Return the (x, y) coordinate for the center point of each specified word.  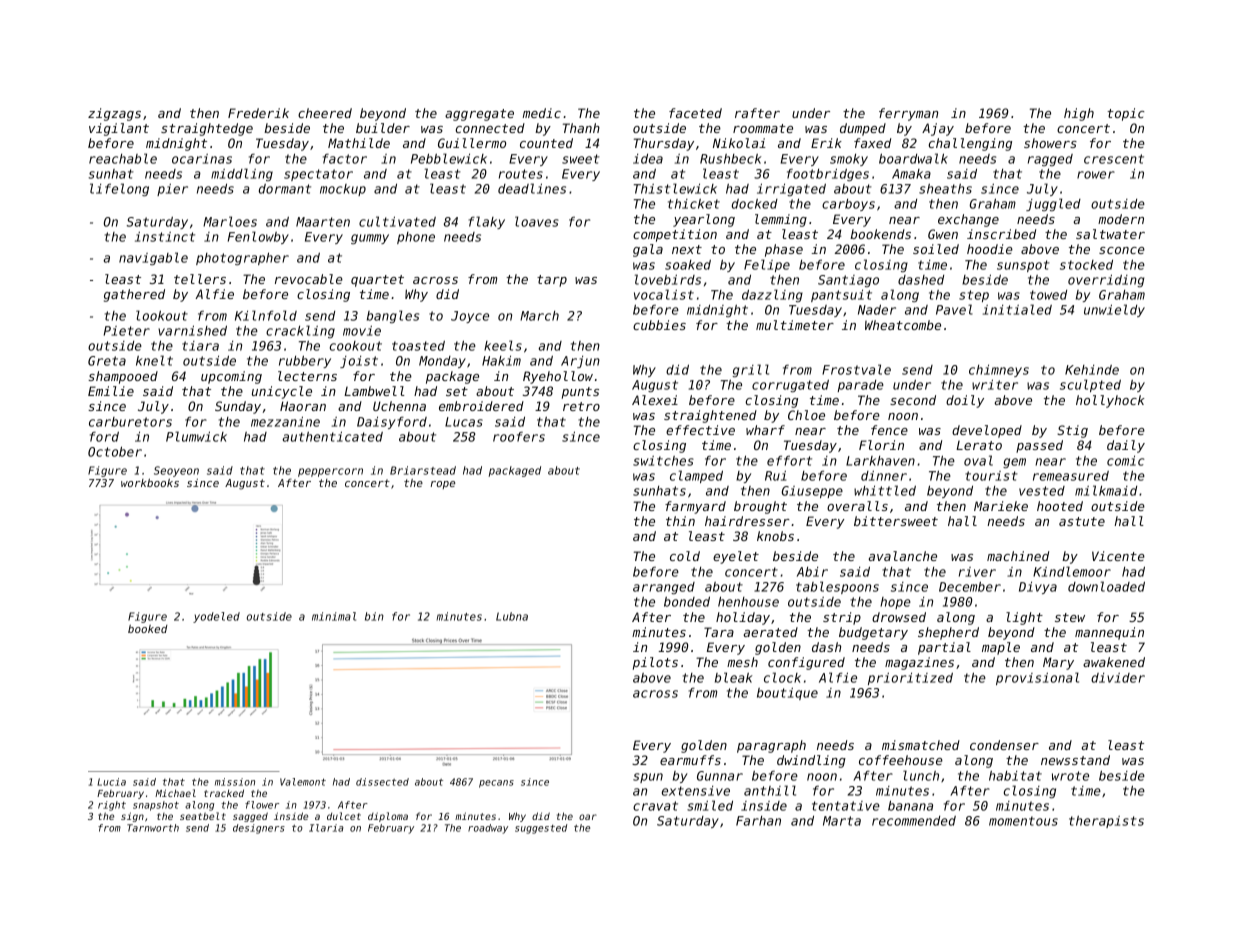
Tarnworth (153, 828)
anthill (770, 790)
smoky (849, 160)
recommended (914, 821)
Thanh (581, 128)
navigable (153, 258)
